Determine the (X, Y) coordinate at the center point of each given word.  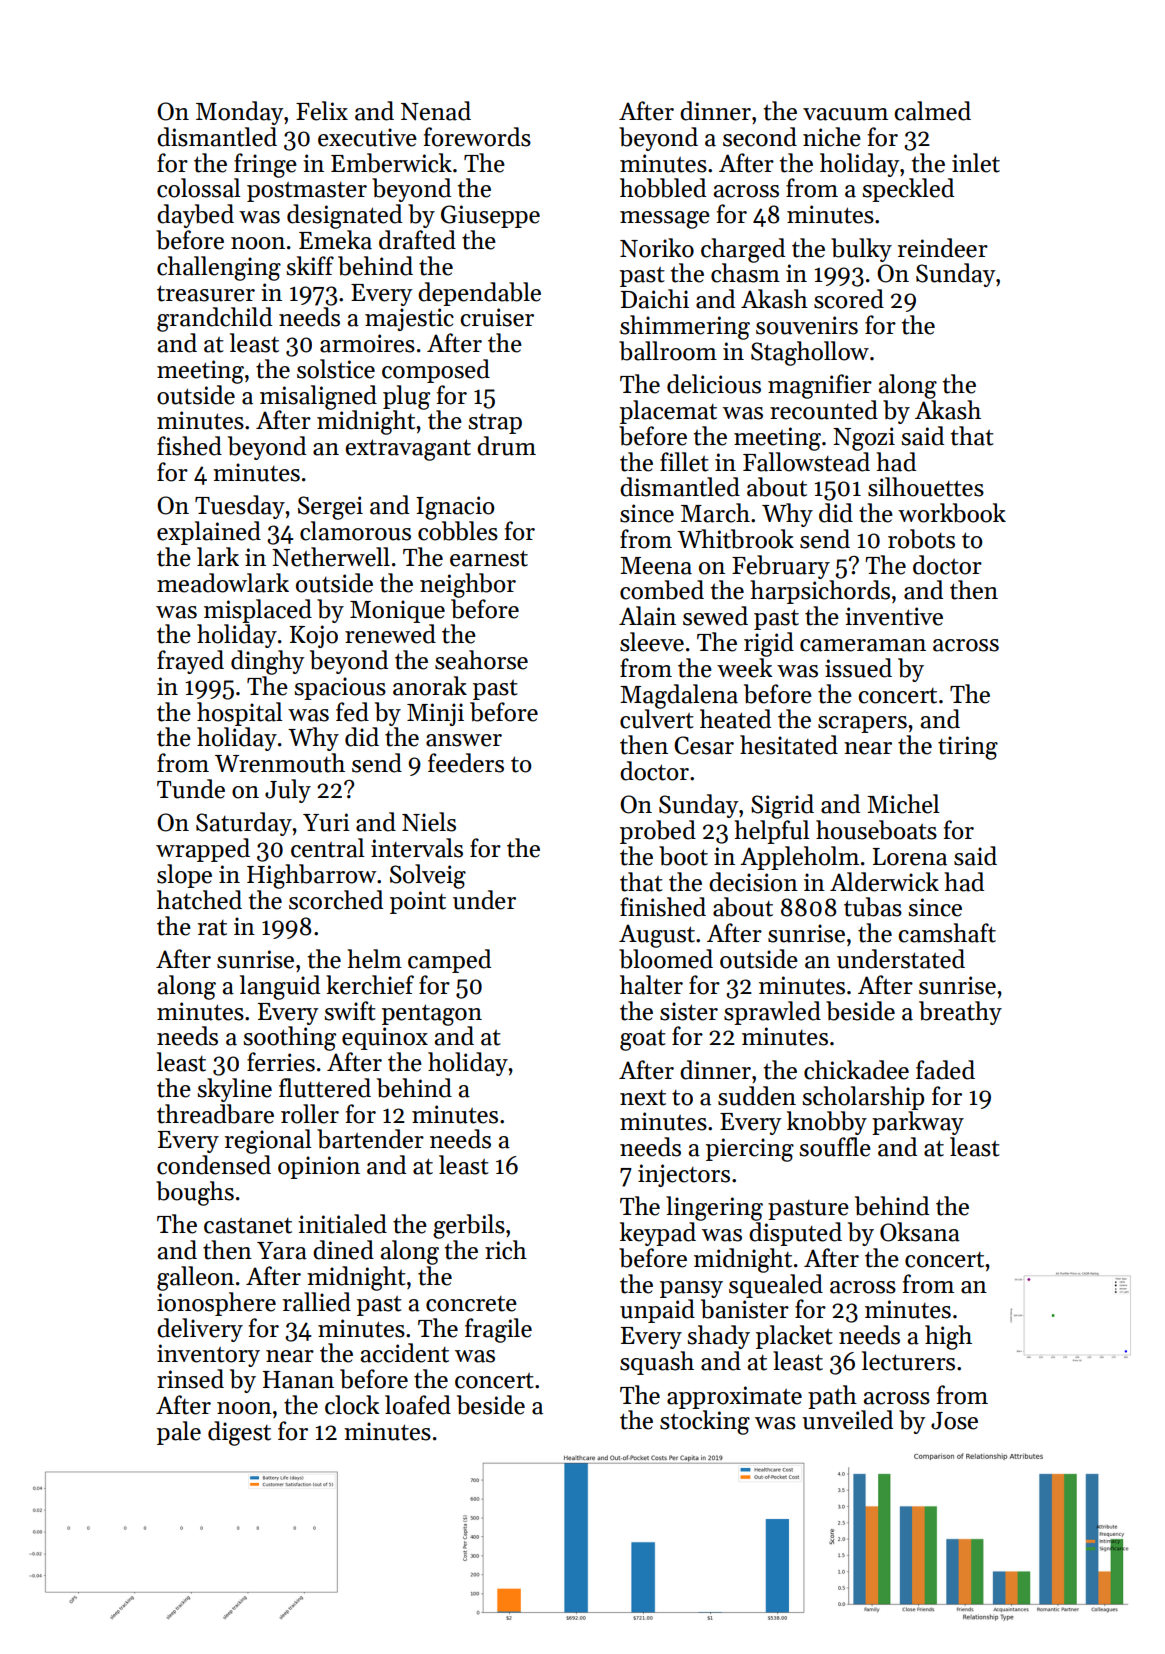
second (760, 137)
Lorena (910, 857)
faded (945, 1070)
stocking (705, 1422)
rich (506, 1250)
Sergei (330, 508)
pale (179, 1433)
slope (184, 876)
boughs (195, 1193)
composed (436, 371)
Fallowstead (806, 462)
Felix (322, 111)
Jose (954, 1421)
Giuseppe (490, 216)
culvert (657, 719)
